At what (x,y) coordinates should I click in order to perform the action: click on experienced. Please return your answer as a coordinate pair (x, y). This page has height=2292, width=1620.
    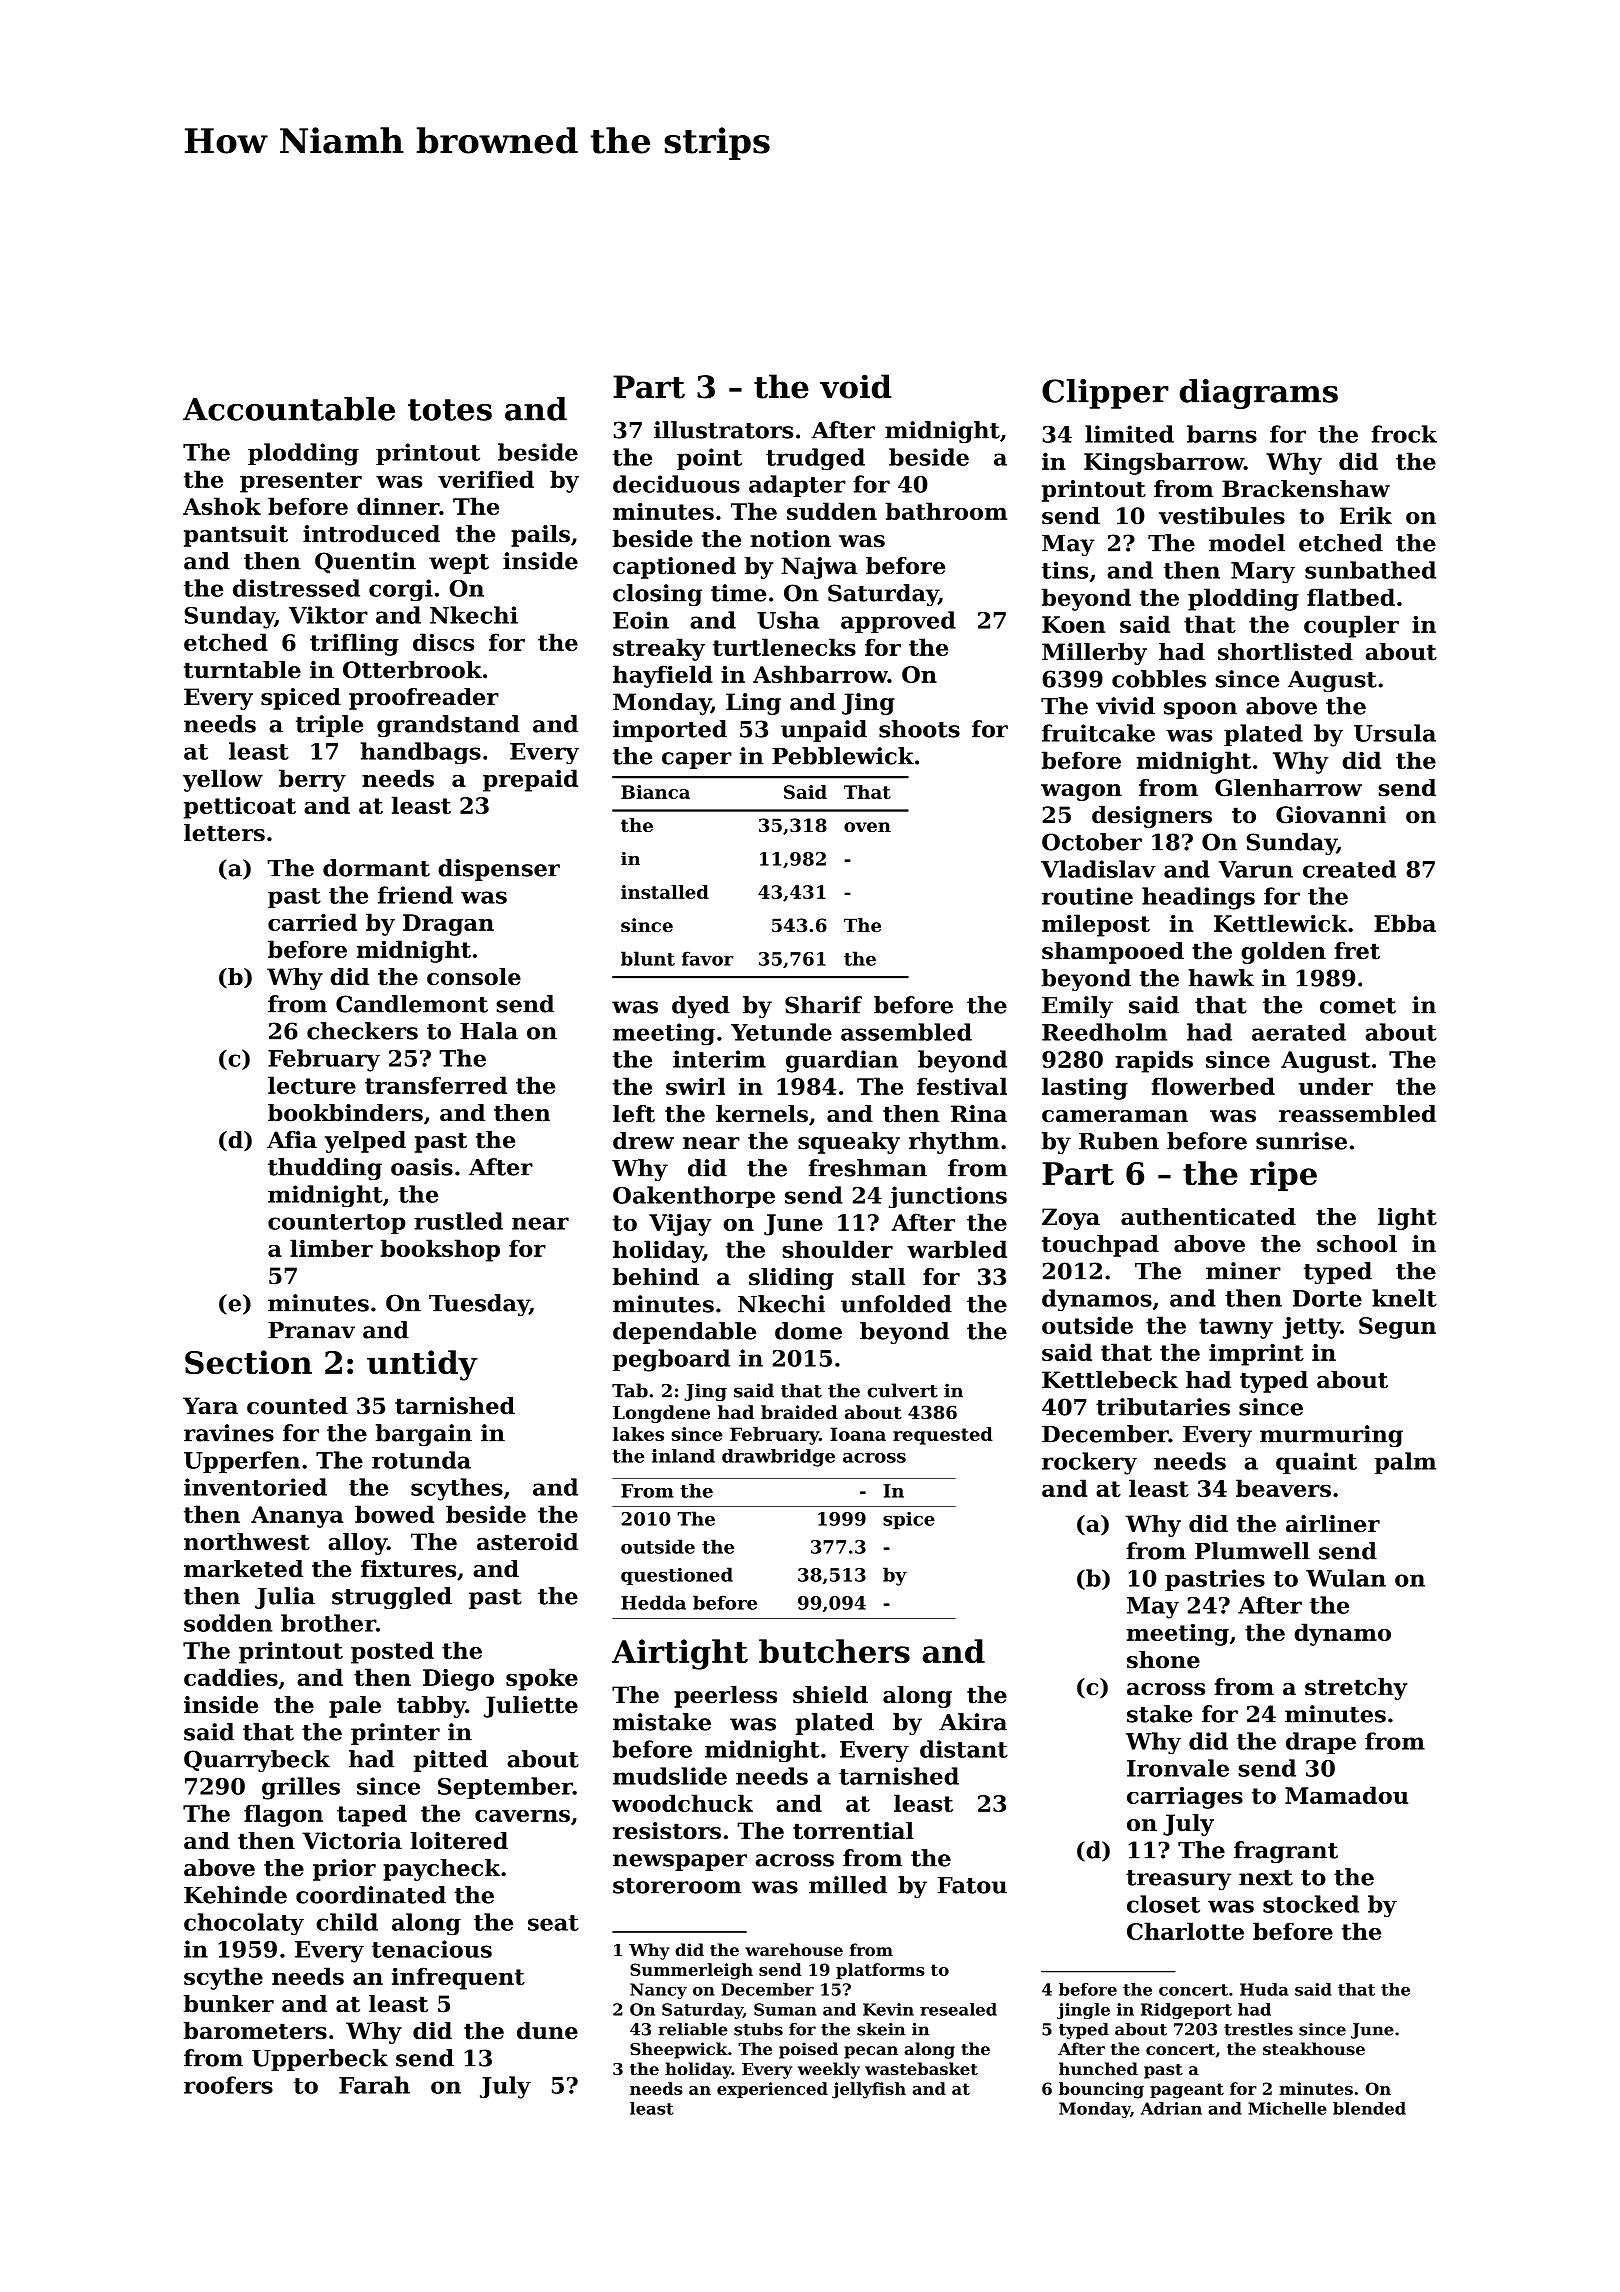
    Looking at the image, I should click on (772, 2090).
